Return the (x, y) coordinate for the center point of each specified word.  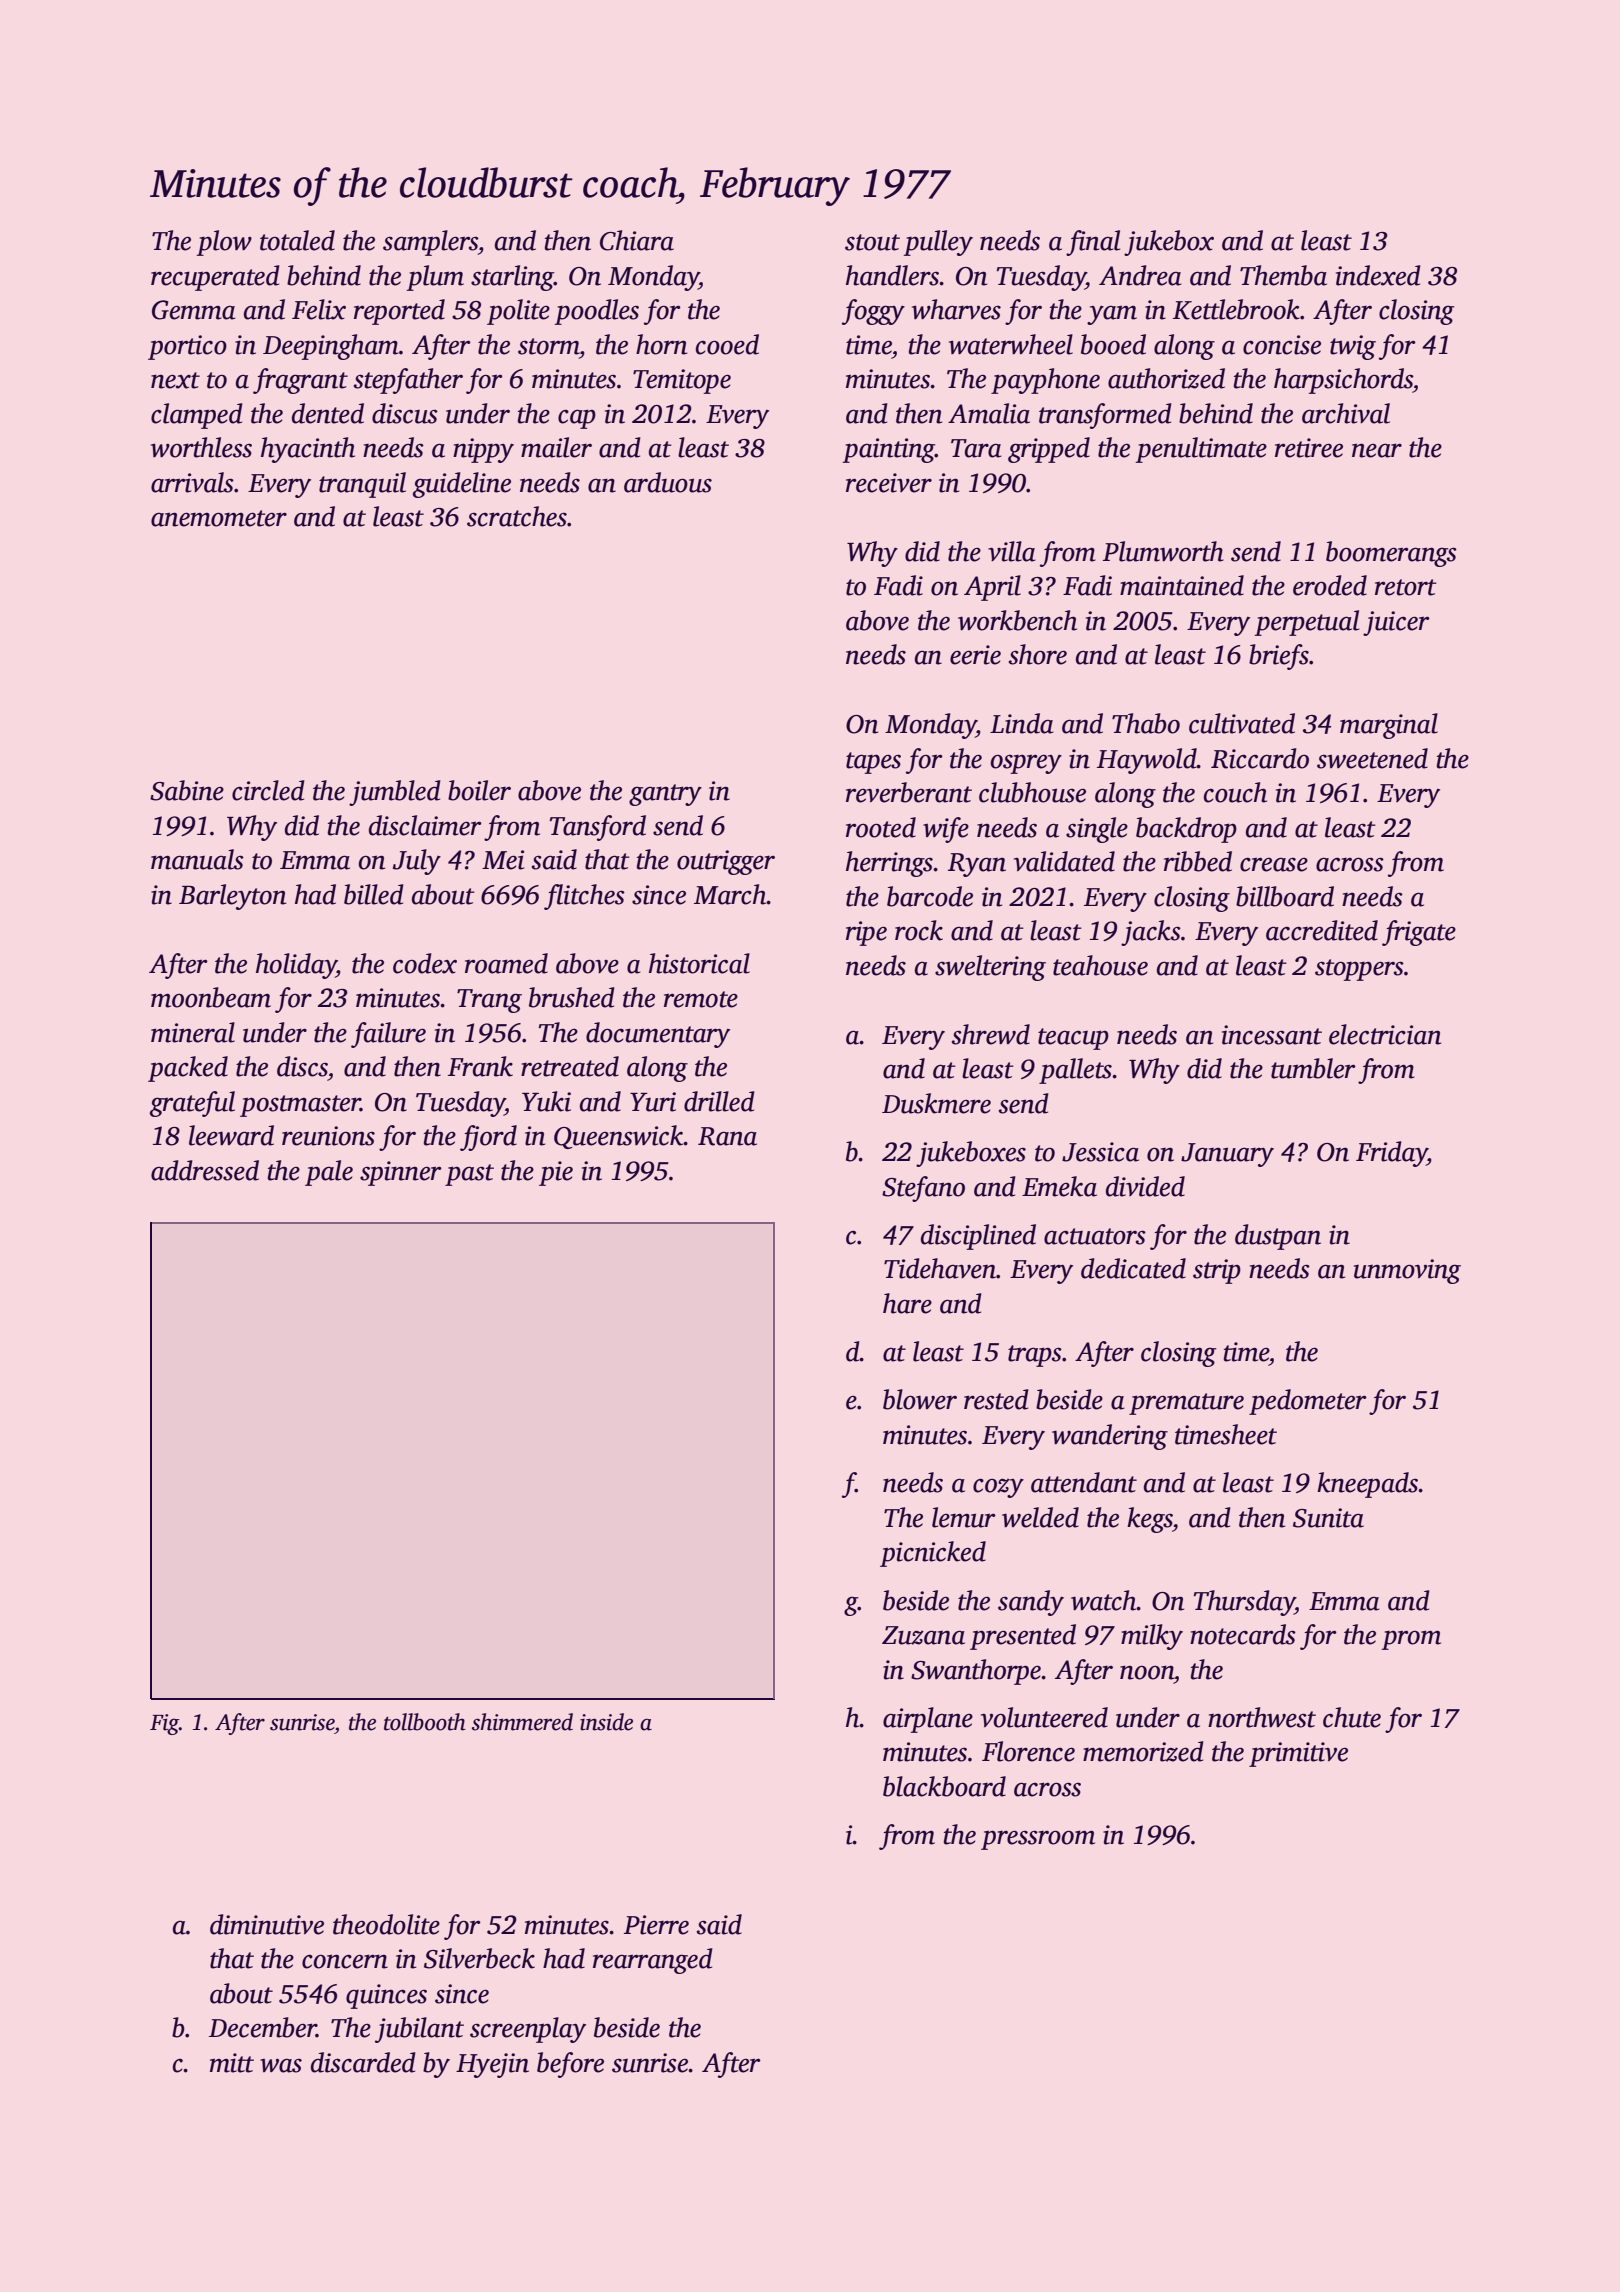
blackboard (944, 1786)
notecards (1243, 1634)
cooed (727, 344)
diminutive (267, 1924)
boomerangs (1391, 554)
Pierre (656, 1925)
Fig (164, 1724)
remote (701, 999)
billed (374, 894)
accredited (1322, 930)
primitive (1298, 1754)
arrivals (192, 482)
